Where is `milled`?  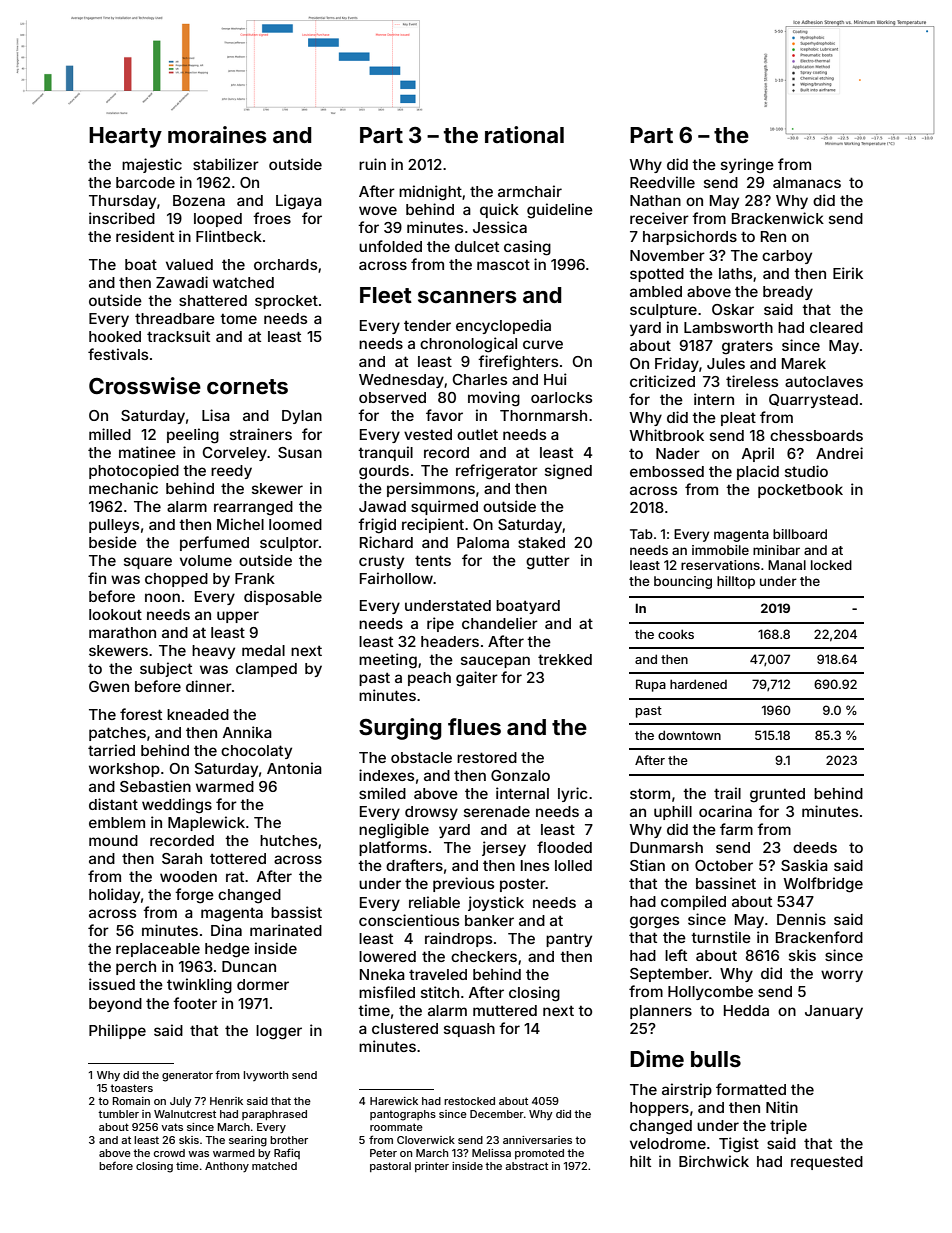
milled is located at coordinates (110, 434).
